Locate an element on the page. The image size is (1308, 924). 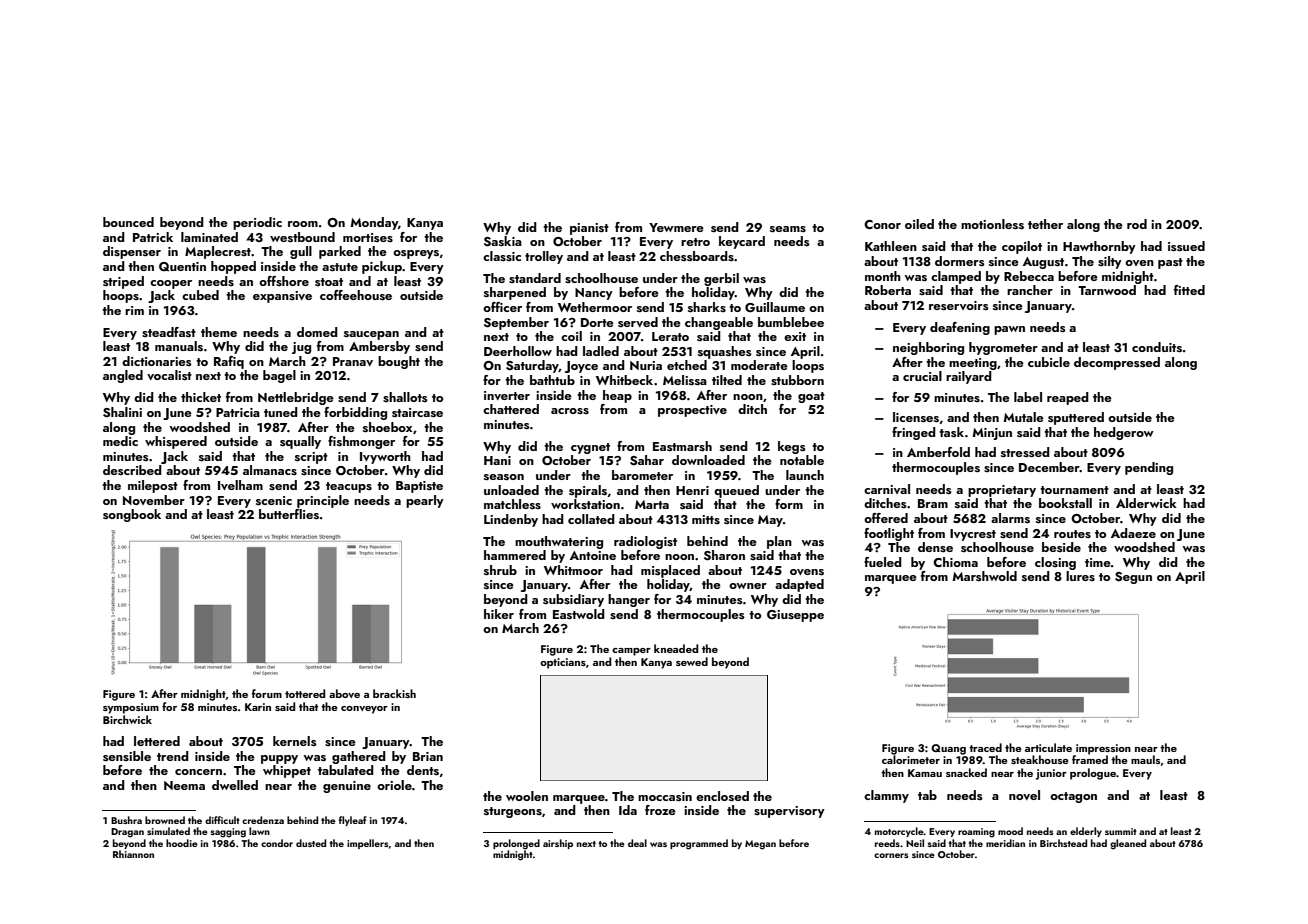
exit is located at coordinates (795, 336).
